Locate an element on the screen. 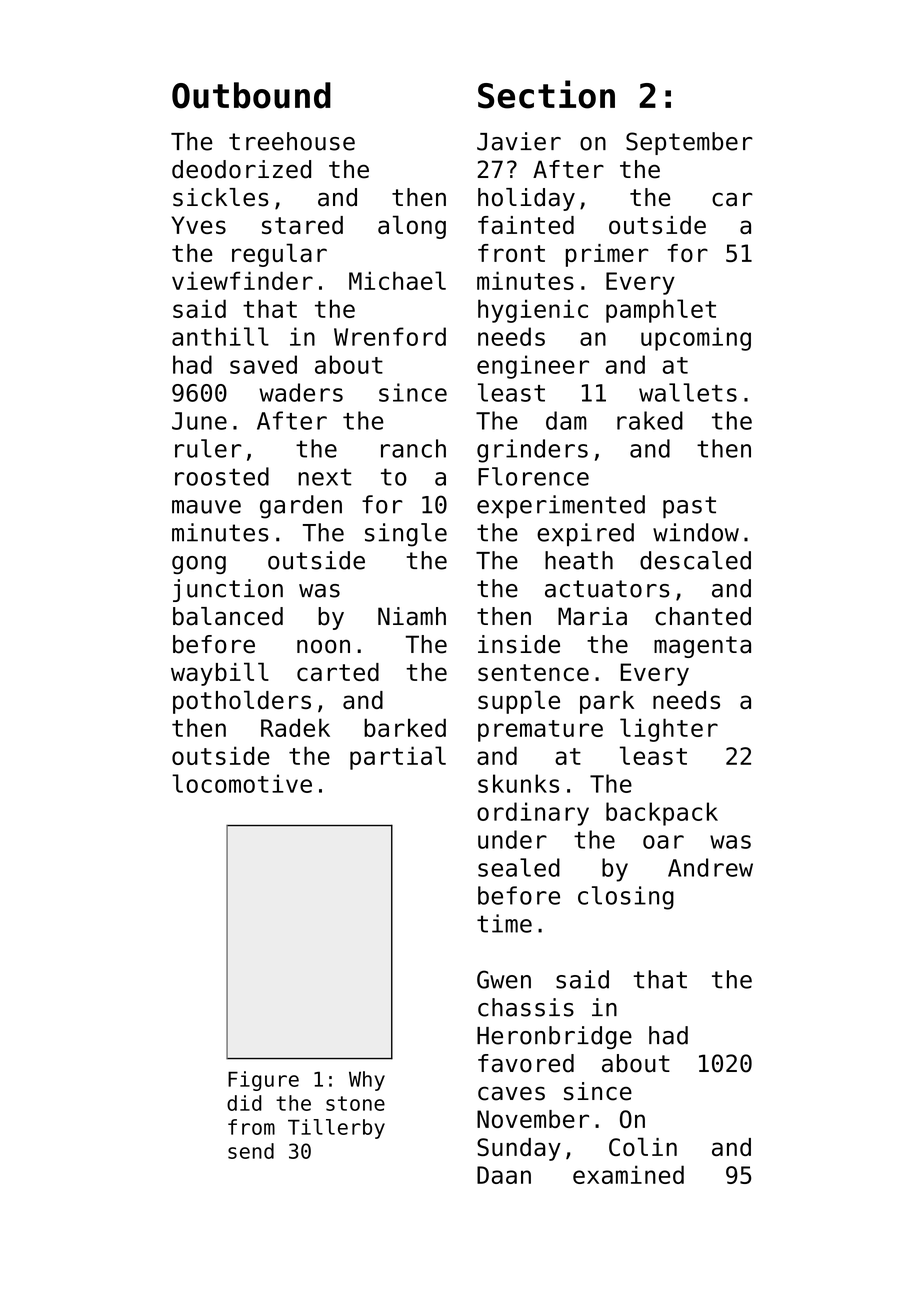 This screenshot has height=1311, width=924. Florence is located at coordinates (533, 476).
